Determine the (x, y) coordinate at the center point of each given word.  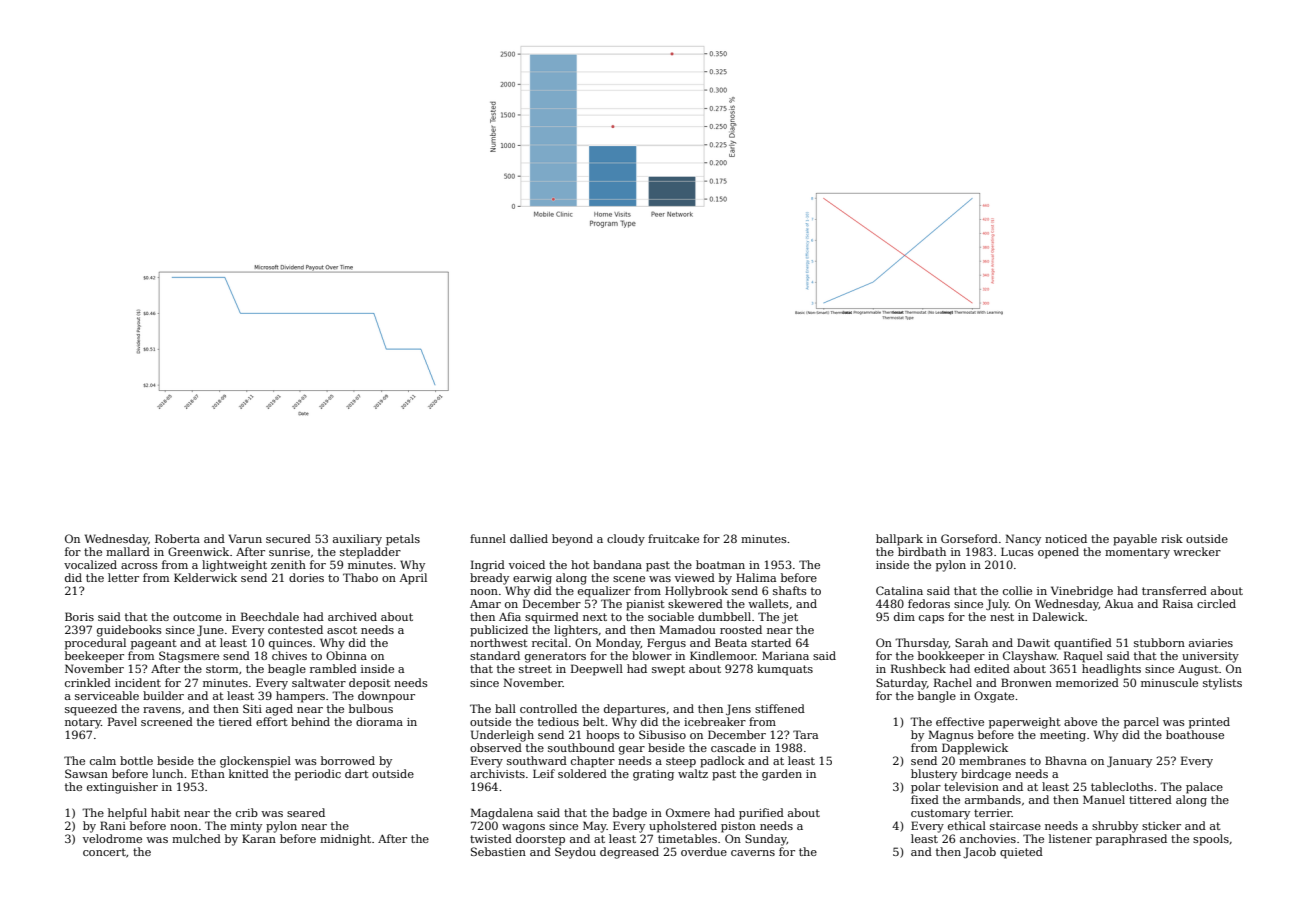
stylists (1222, 684)
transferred (1174, 590)
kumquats (785, 670)
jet (790, 618)
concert (104, 852)
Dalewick (1059, 616)
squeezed (91, 710)
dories (306, 577)
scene (629, 579)
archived (352, 616)
